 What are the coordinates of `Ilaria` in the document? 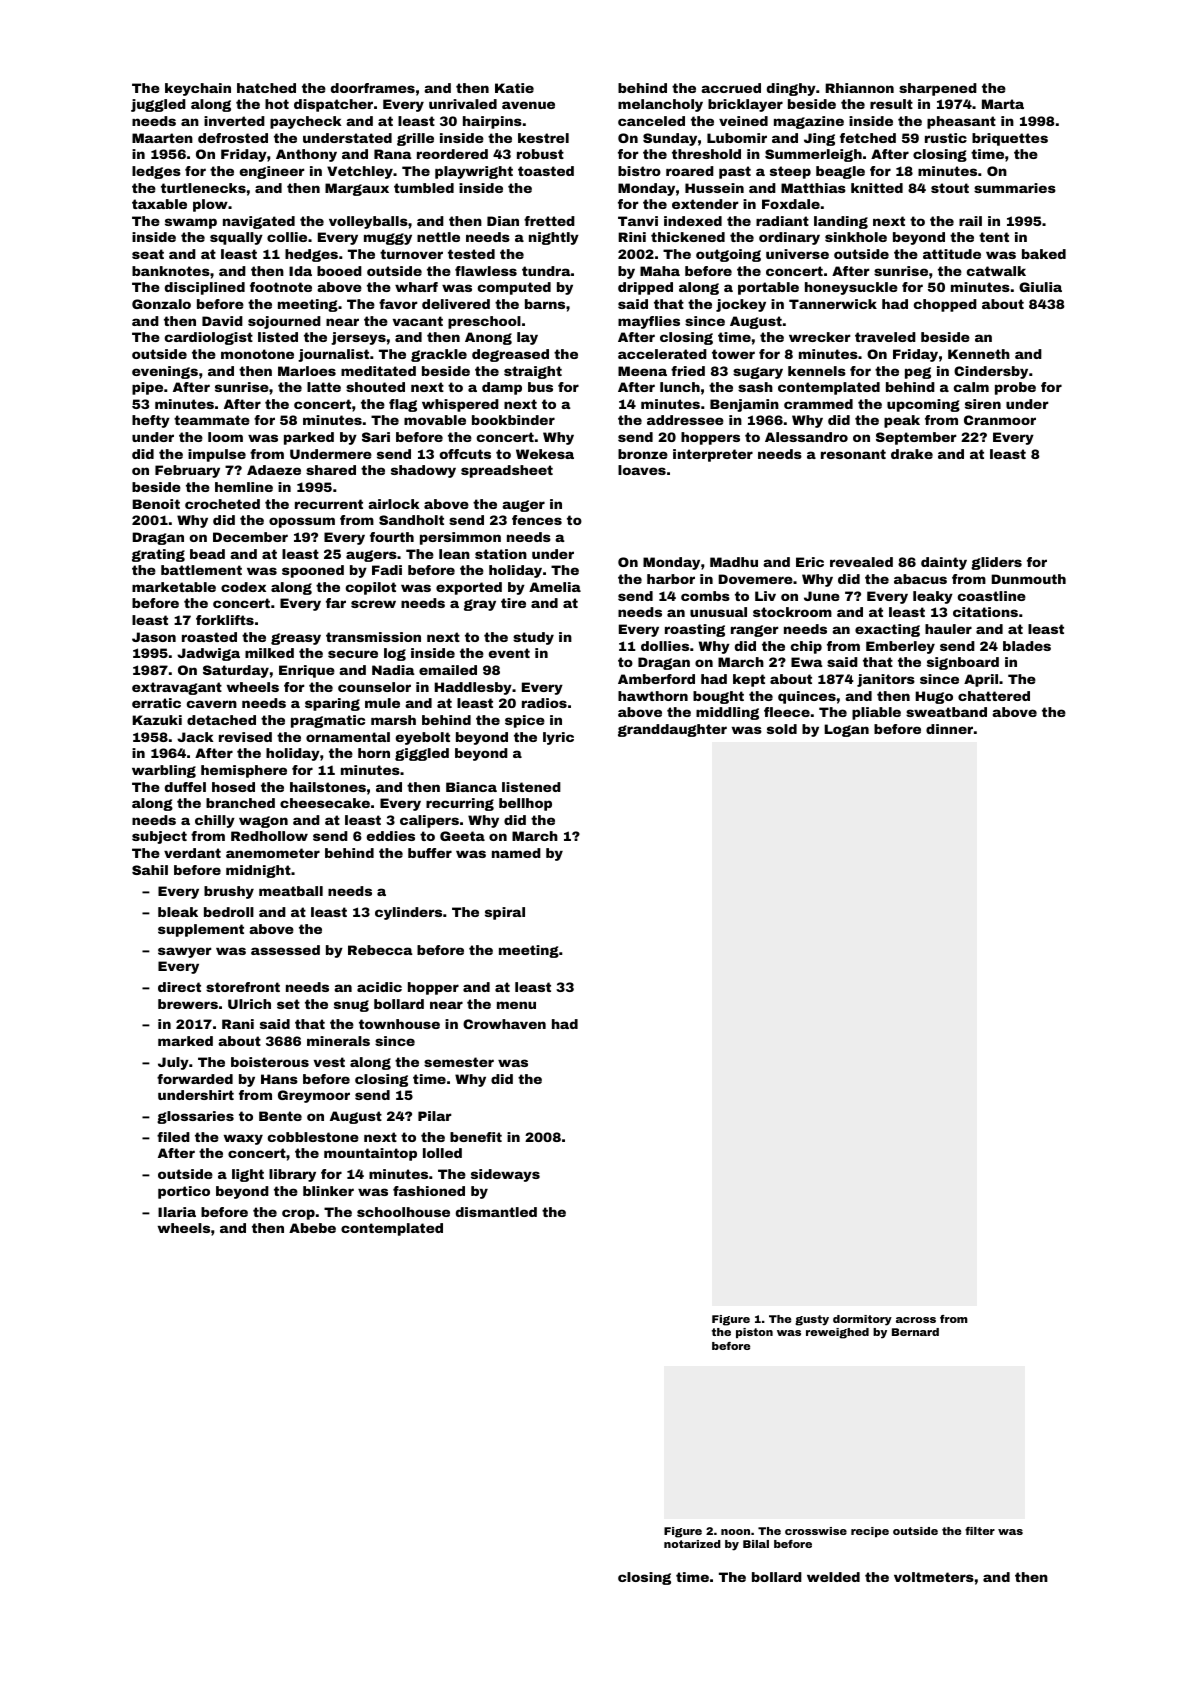 It's located at (177, 1212).
